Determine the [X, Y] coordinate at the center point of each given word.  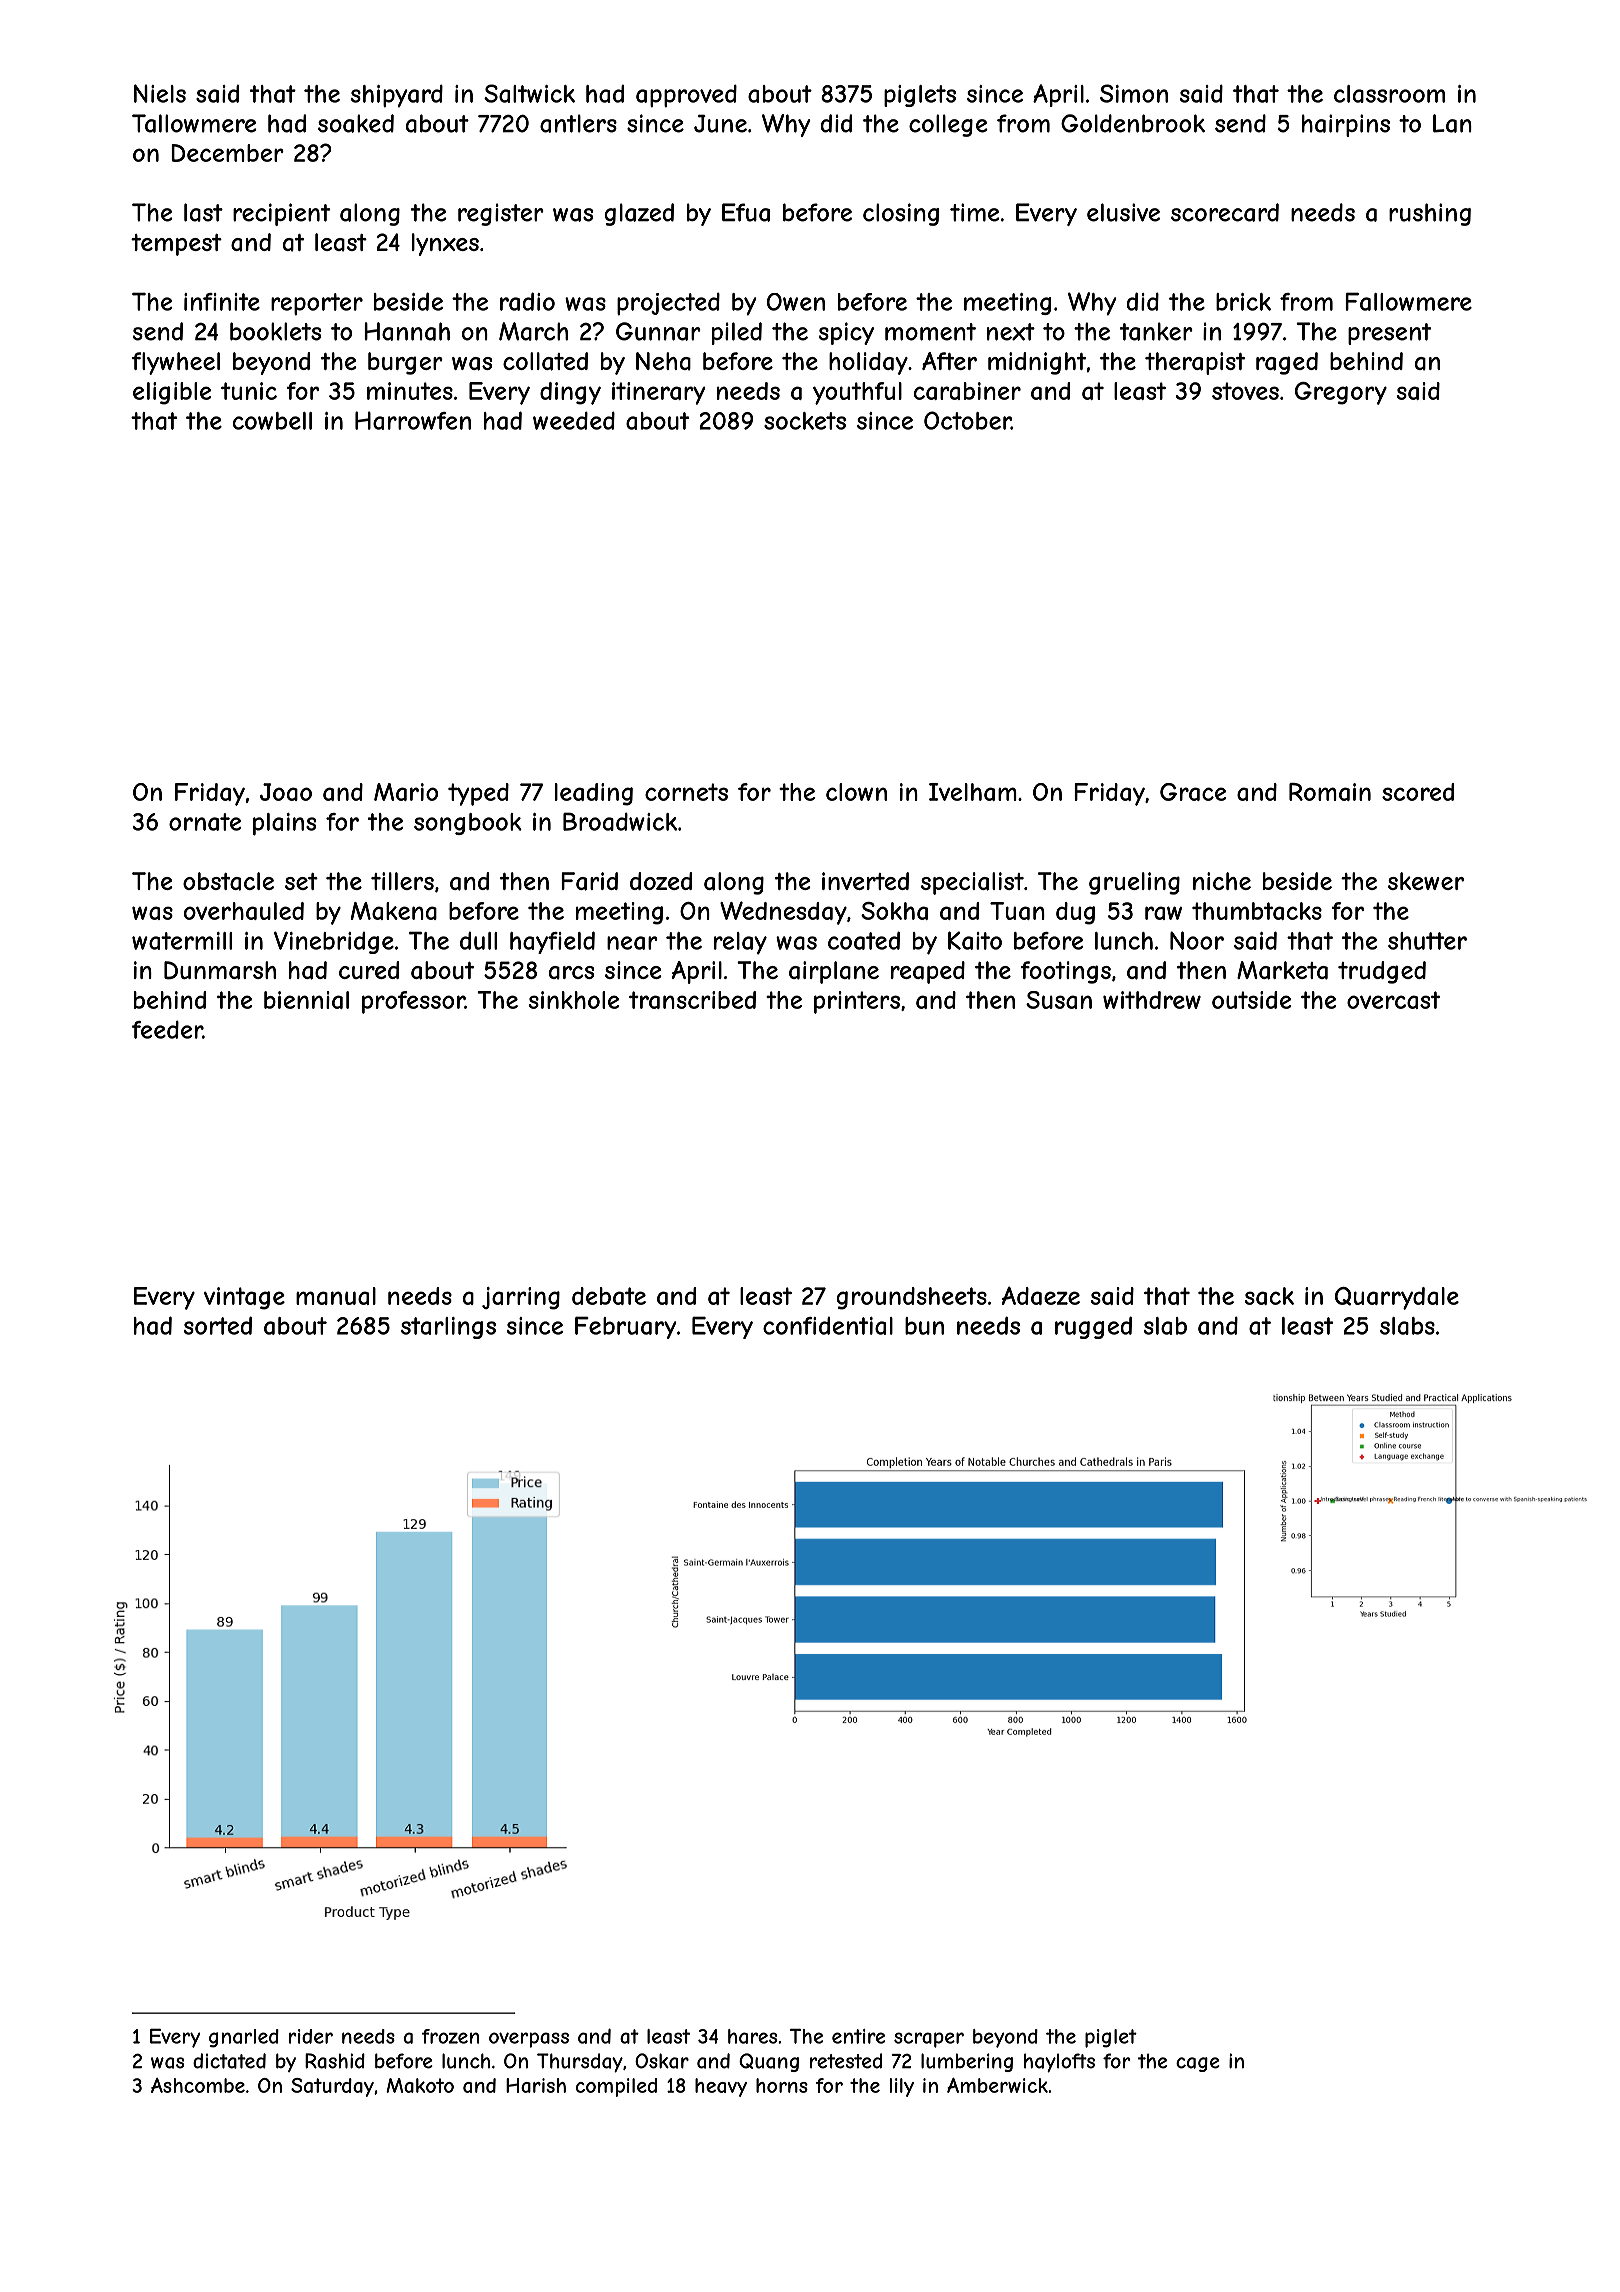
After [949, 361]
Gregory [1341, 393]
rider [311, 2036]
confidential [828, 1326]
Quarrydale [1397, 1298]
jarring [521, 1298]
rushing [1430, 214]
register [501, 214]
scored [1418, 792]
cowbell [272, 421]
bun [924, 1326]
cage [1198, 2064]
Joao [286, 792]
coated [864, 940]
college [948, 125]
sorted [218, 1325]
